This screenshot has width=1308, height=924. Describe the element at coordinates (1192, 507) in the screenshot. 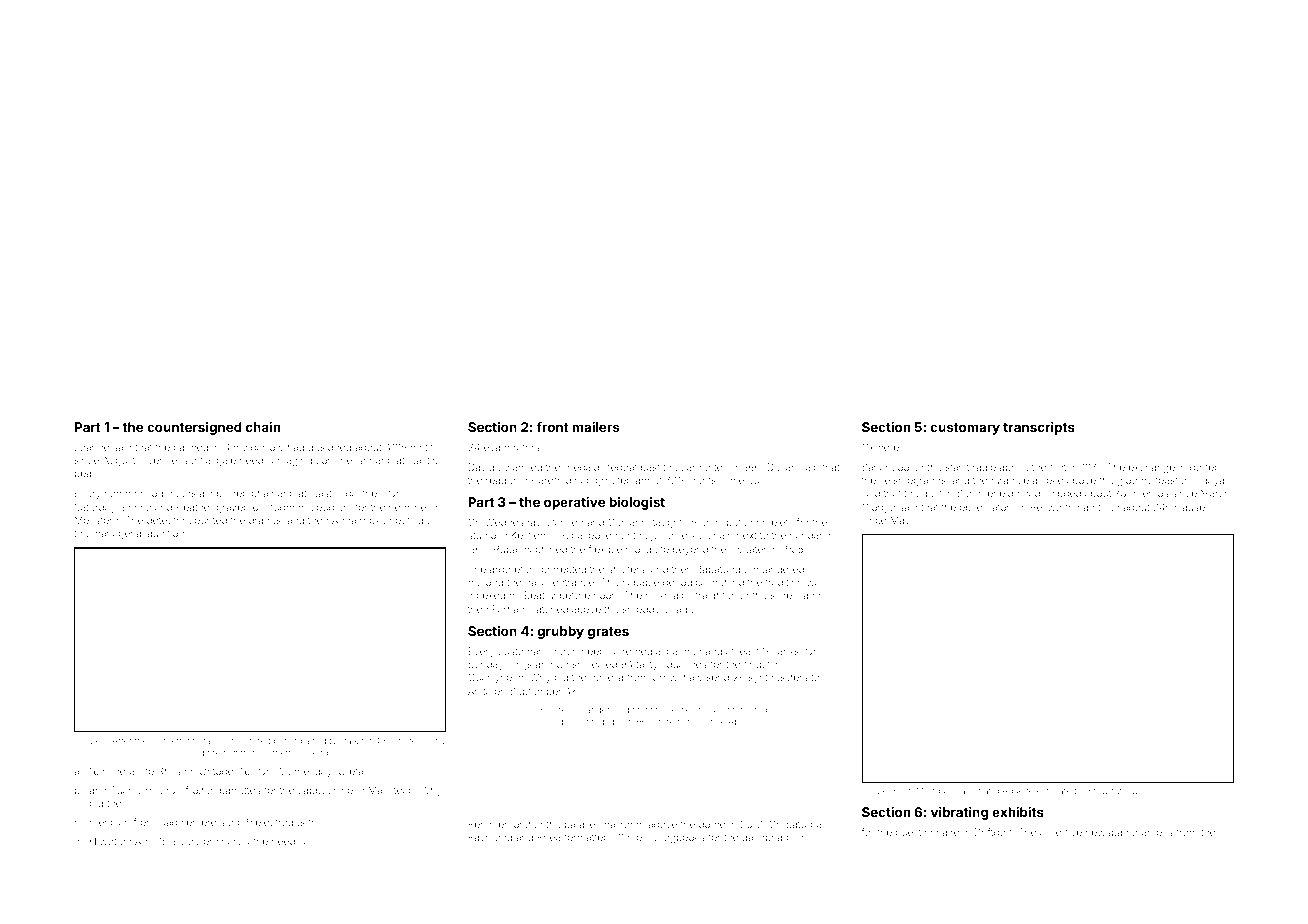

I see `clauses` at that location.
